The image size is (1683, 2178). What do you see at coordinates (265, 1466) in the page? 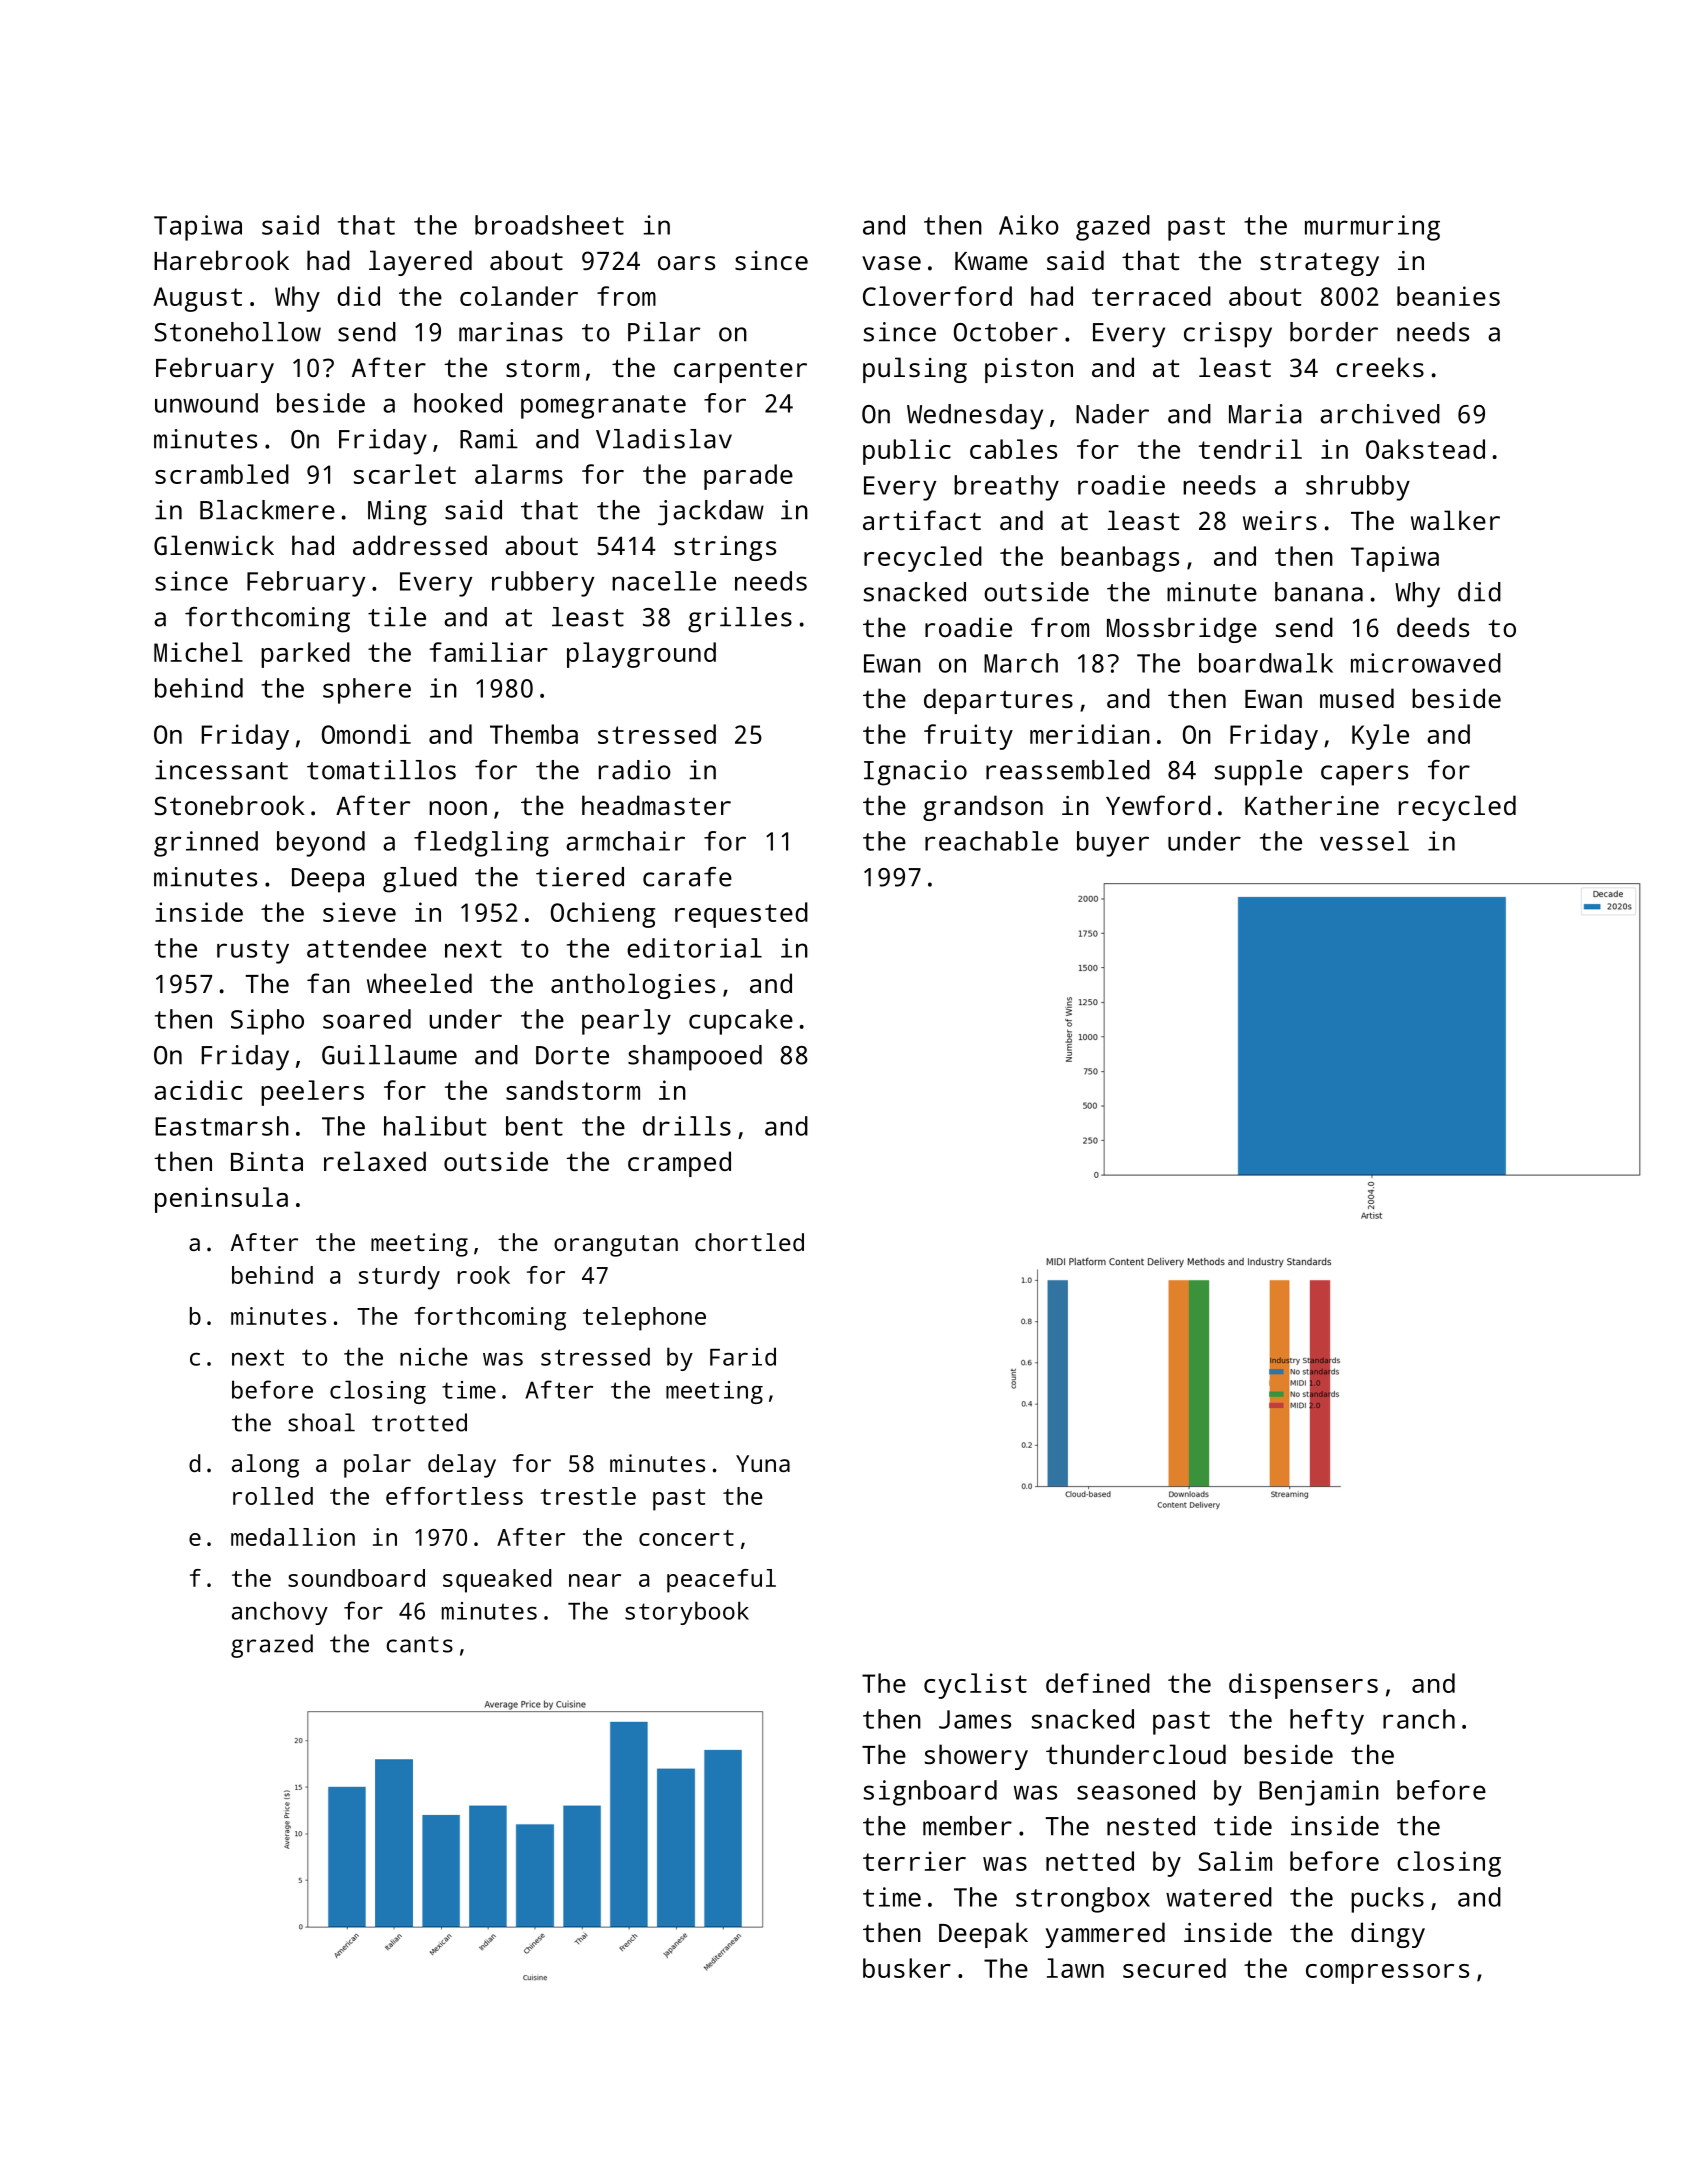
I see `along` at bounding box center [265, 1466].
